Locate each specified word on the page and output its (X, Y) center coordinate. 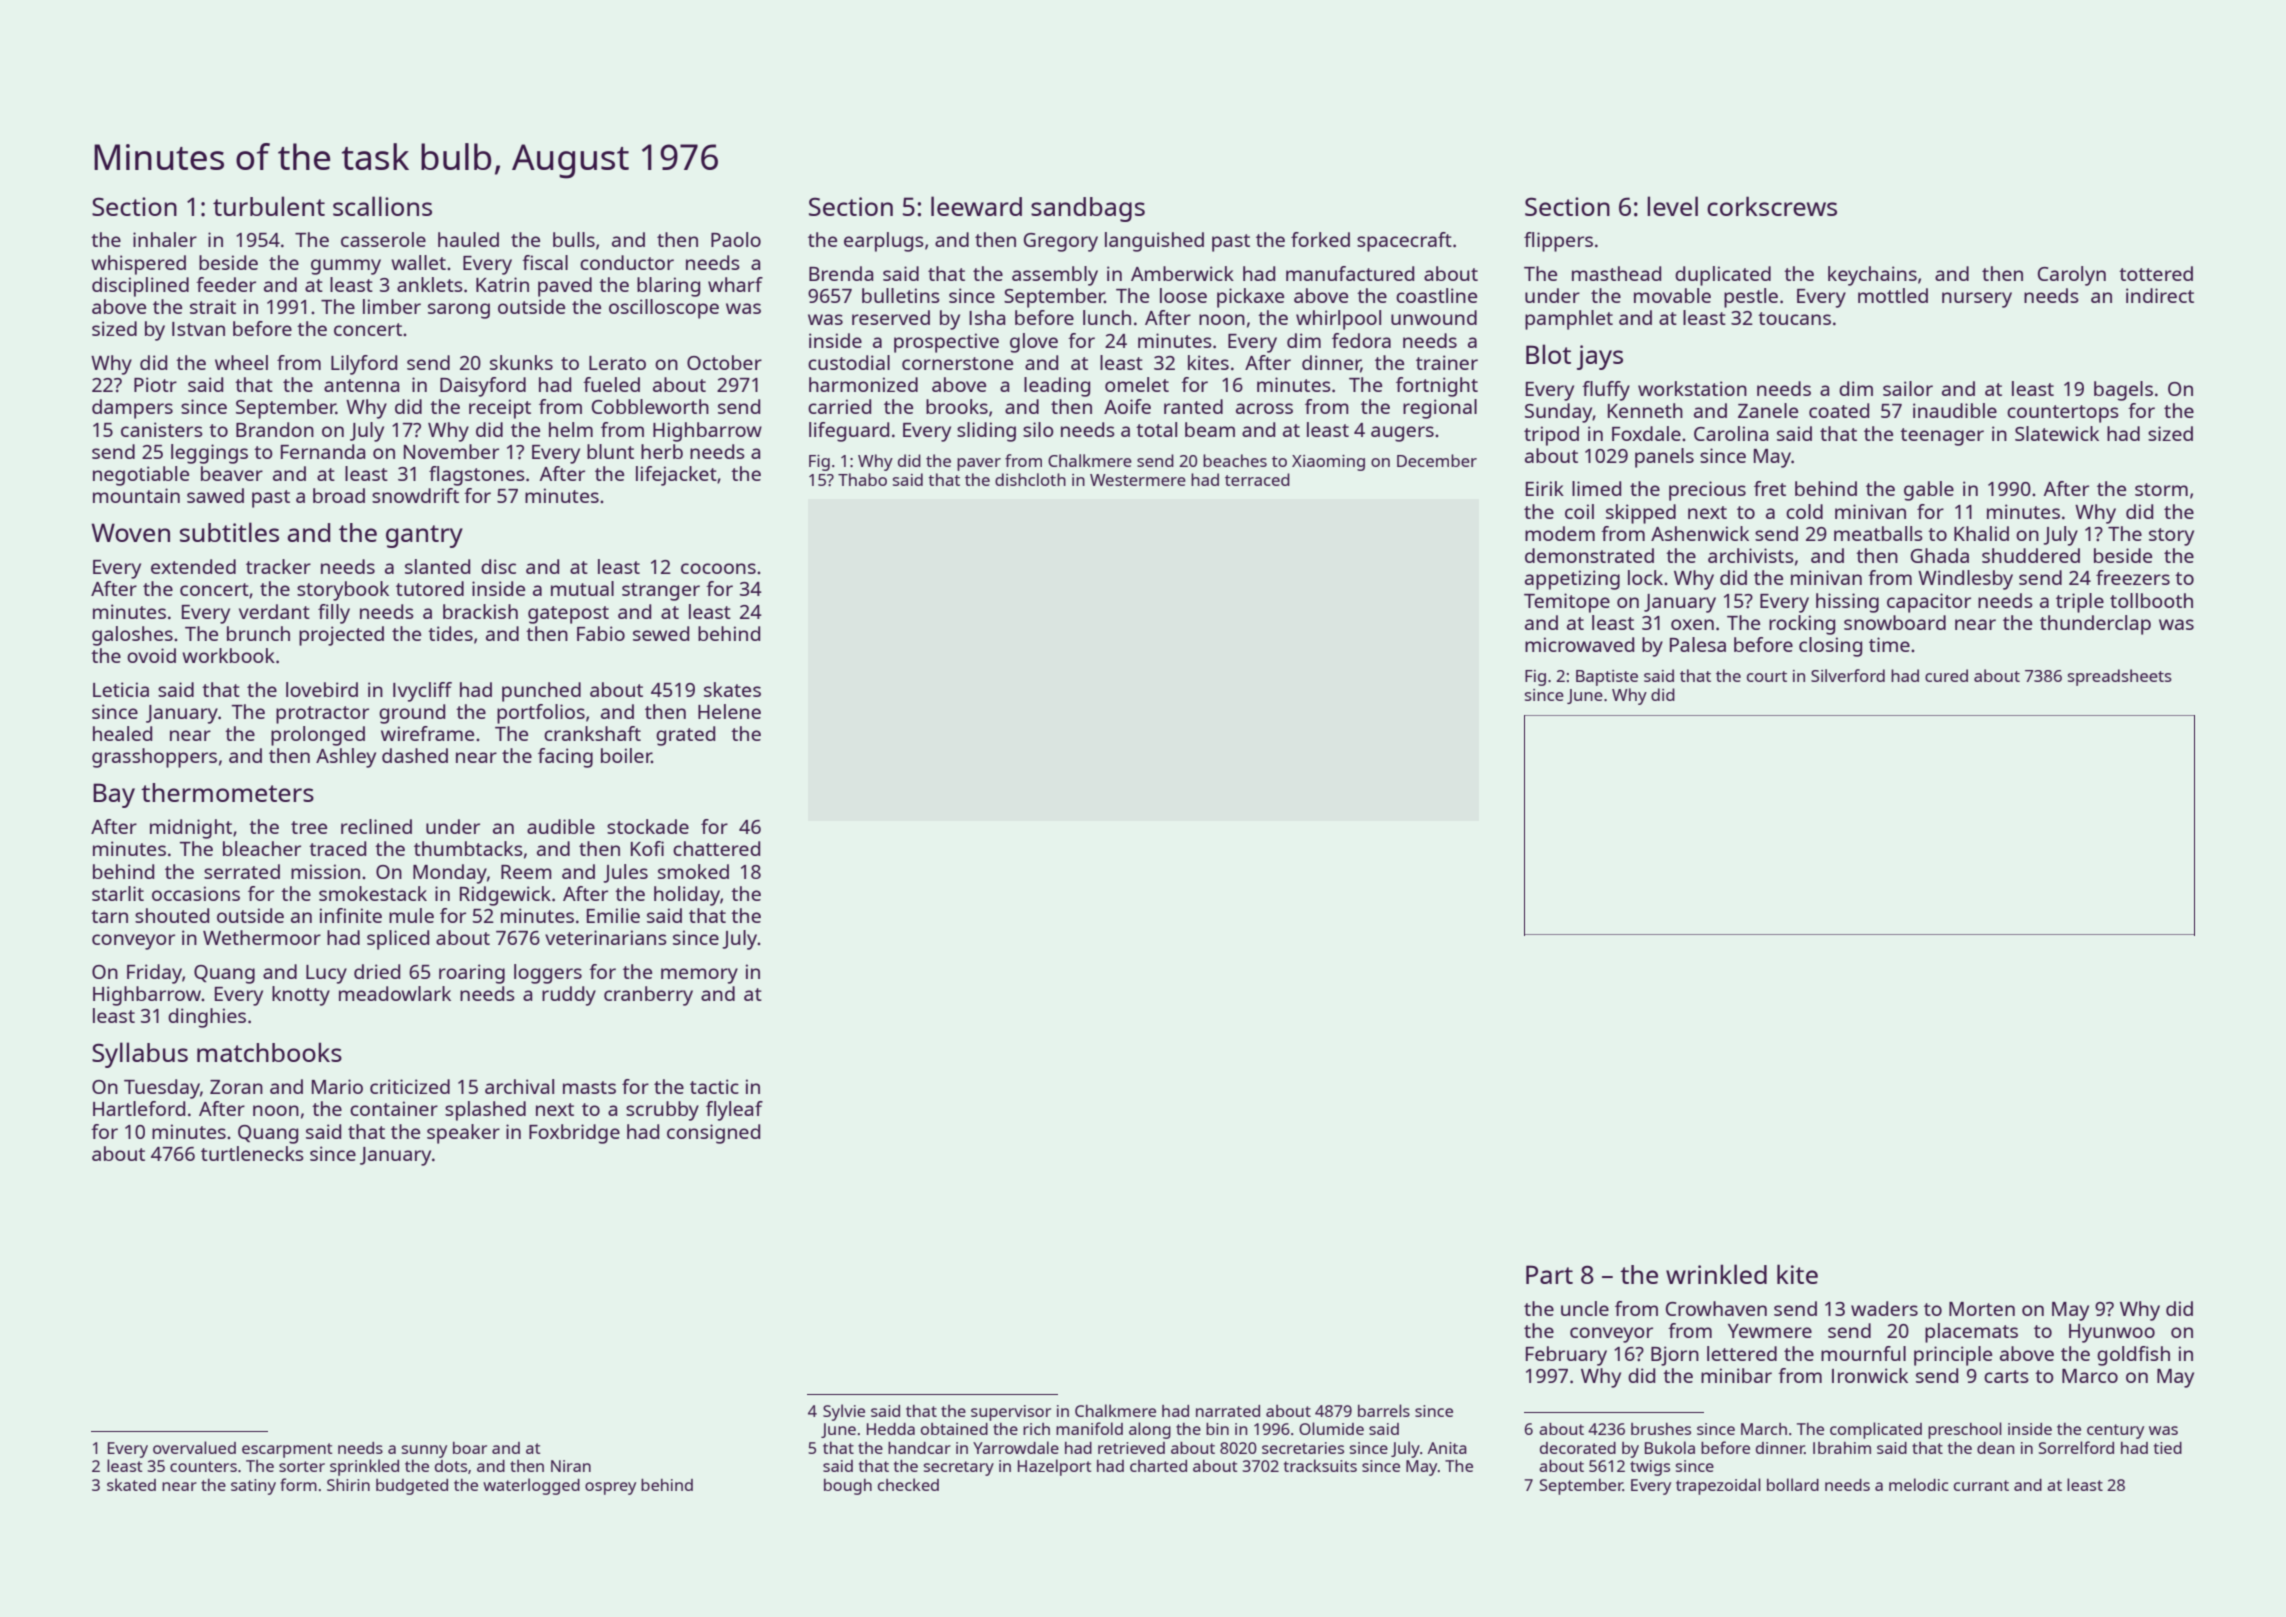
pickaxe (1250, 298)
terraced (1257, 479)
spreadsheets (2120, 677)
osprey (610, 1488)
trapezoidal (1718, 1486)
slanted (437, 566)
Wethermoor (262, 937)
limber (392, 306)
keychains (1872, 276)
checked (908, 1484)
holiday (687, 896)
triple (2080, 603)
